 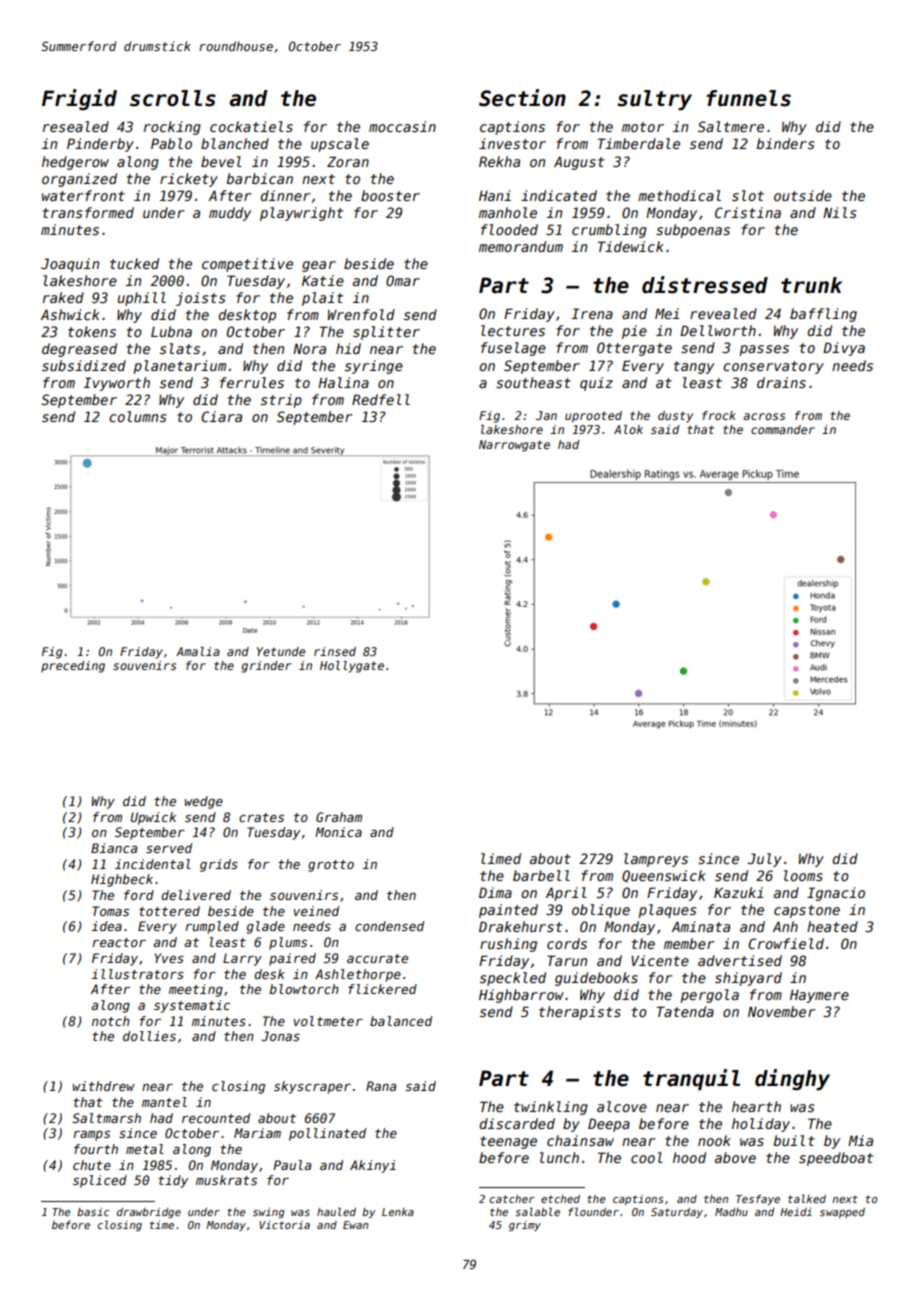 What do you see at coordinates (783, 429) in the screenshot?
I see `commander` at bounding box center [783, 429].
